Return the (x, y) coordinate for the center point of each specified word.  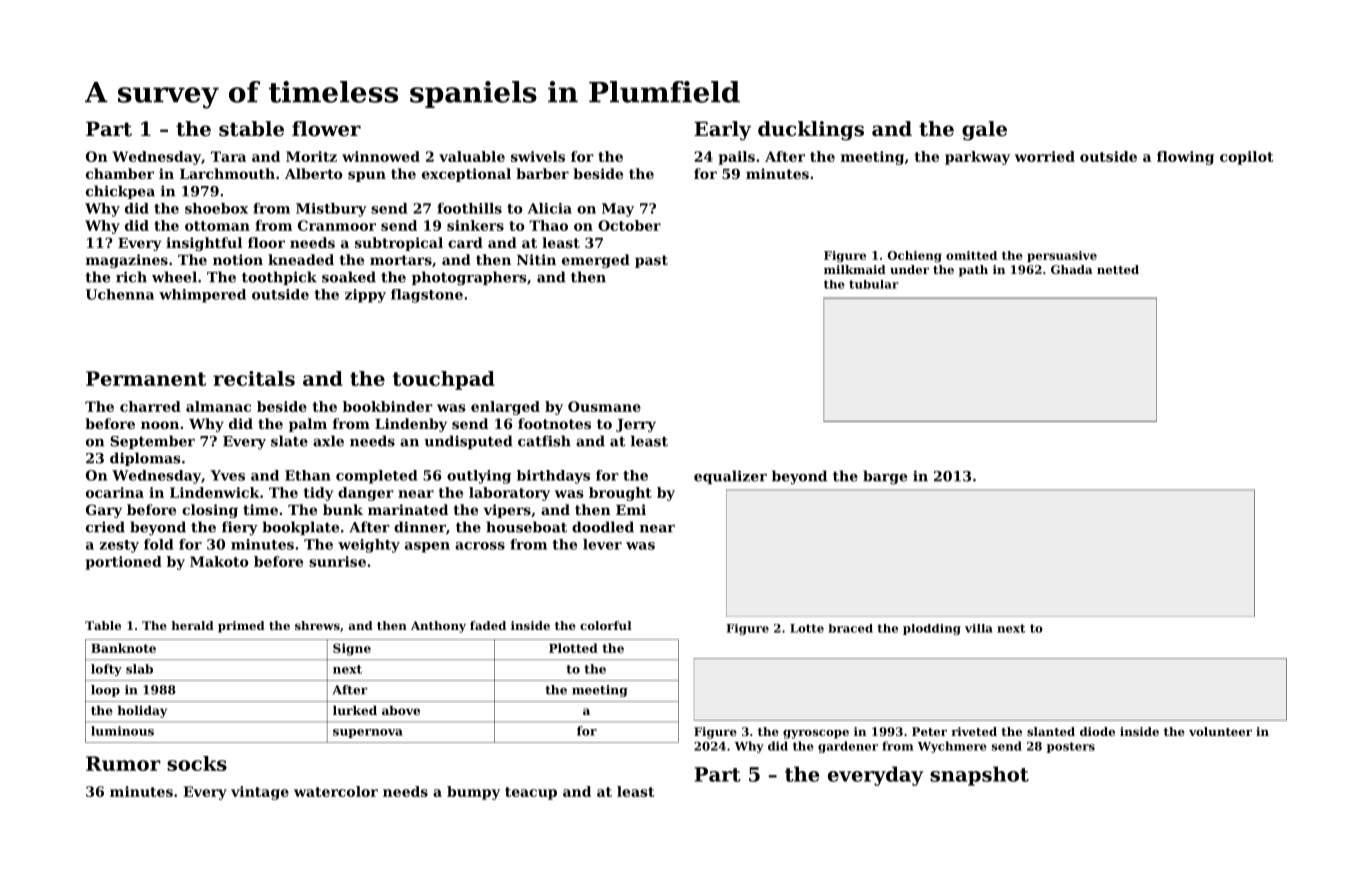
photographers (469, 278)
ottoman (217, 226)
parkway (977, 158)
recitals (254, 378)
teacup (531, 793)
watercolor (336, 791)
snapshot (979, 776)
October (629, 225)
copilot (1247, 158)
